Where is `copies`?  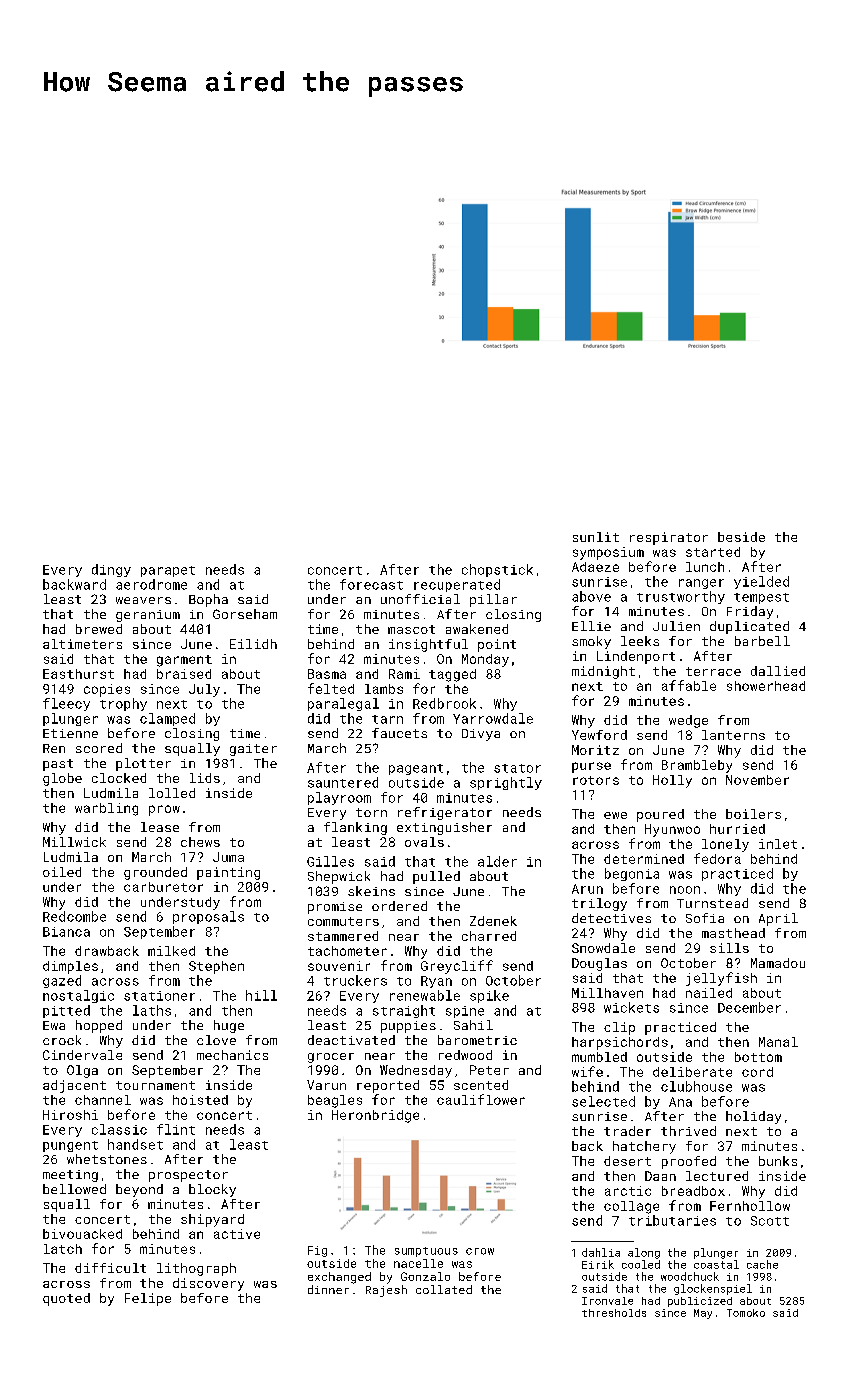
copies is located at coordinates (107, 690).
